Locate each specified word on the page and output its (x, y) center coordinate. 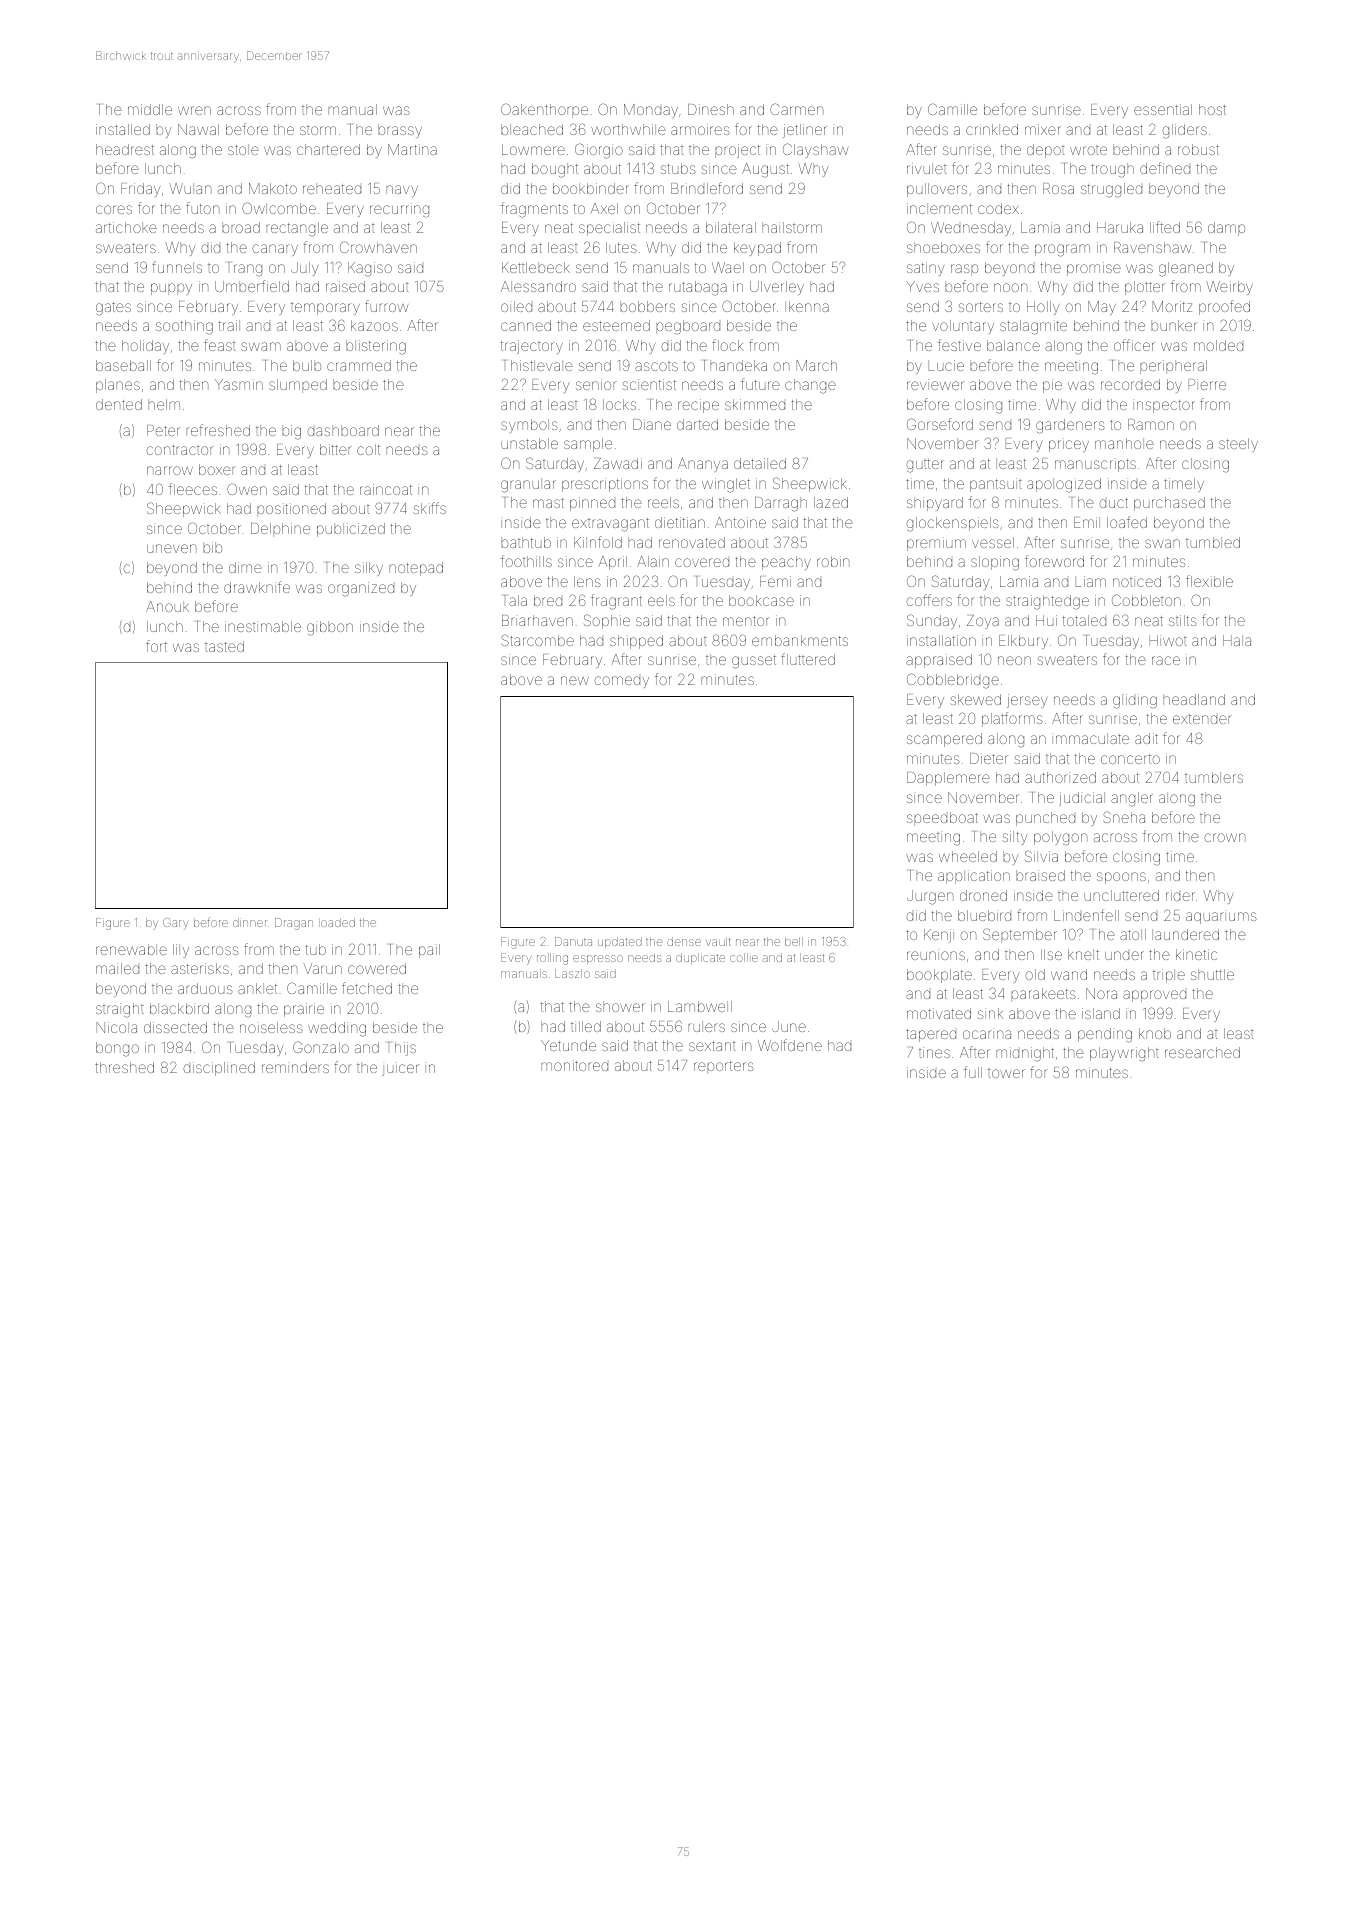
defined (1165, 168)
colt (368, 449)
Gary (175, 924)
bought (555, 170)
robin (833, 561)
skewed (975, 699)
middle (150, 109)
